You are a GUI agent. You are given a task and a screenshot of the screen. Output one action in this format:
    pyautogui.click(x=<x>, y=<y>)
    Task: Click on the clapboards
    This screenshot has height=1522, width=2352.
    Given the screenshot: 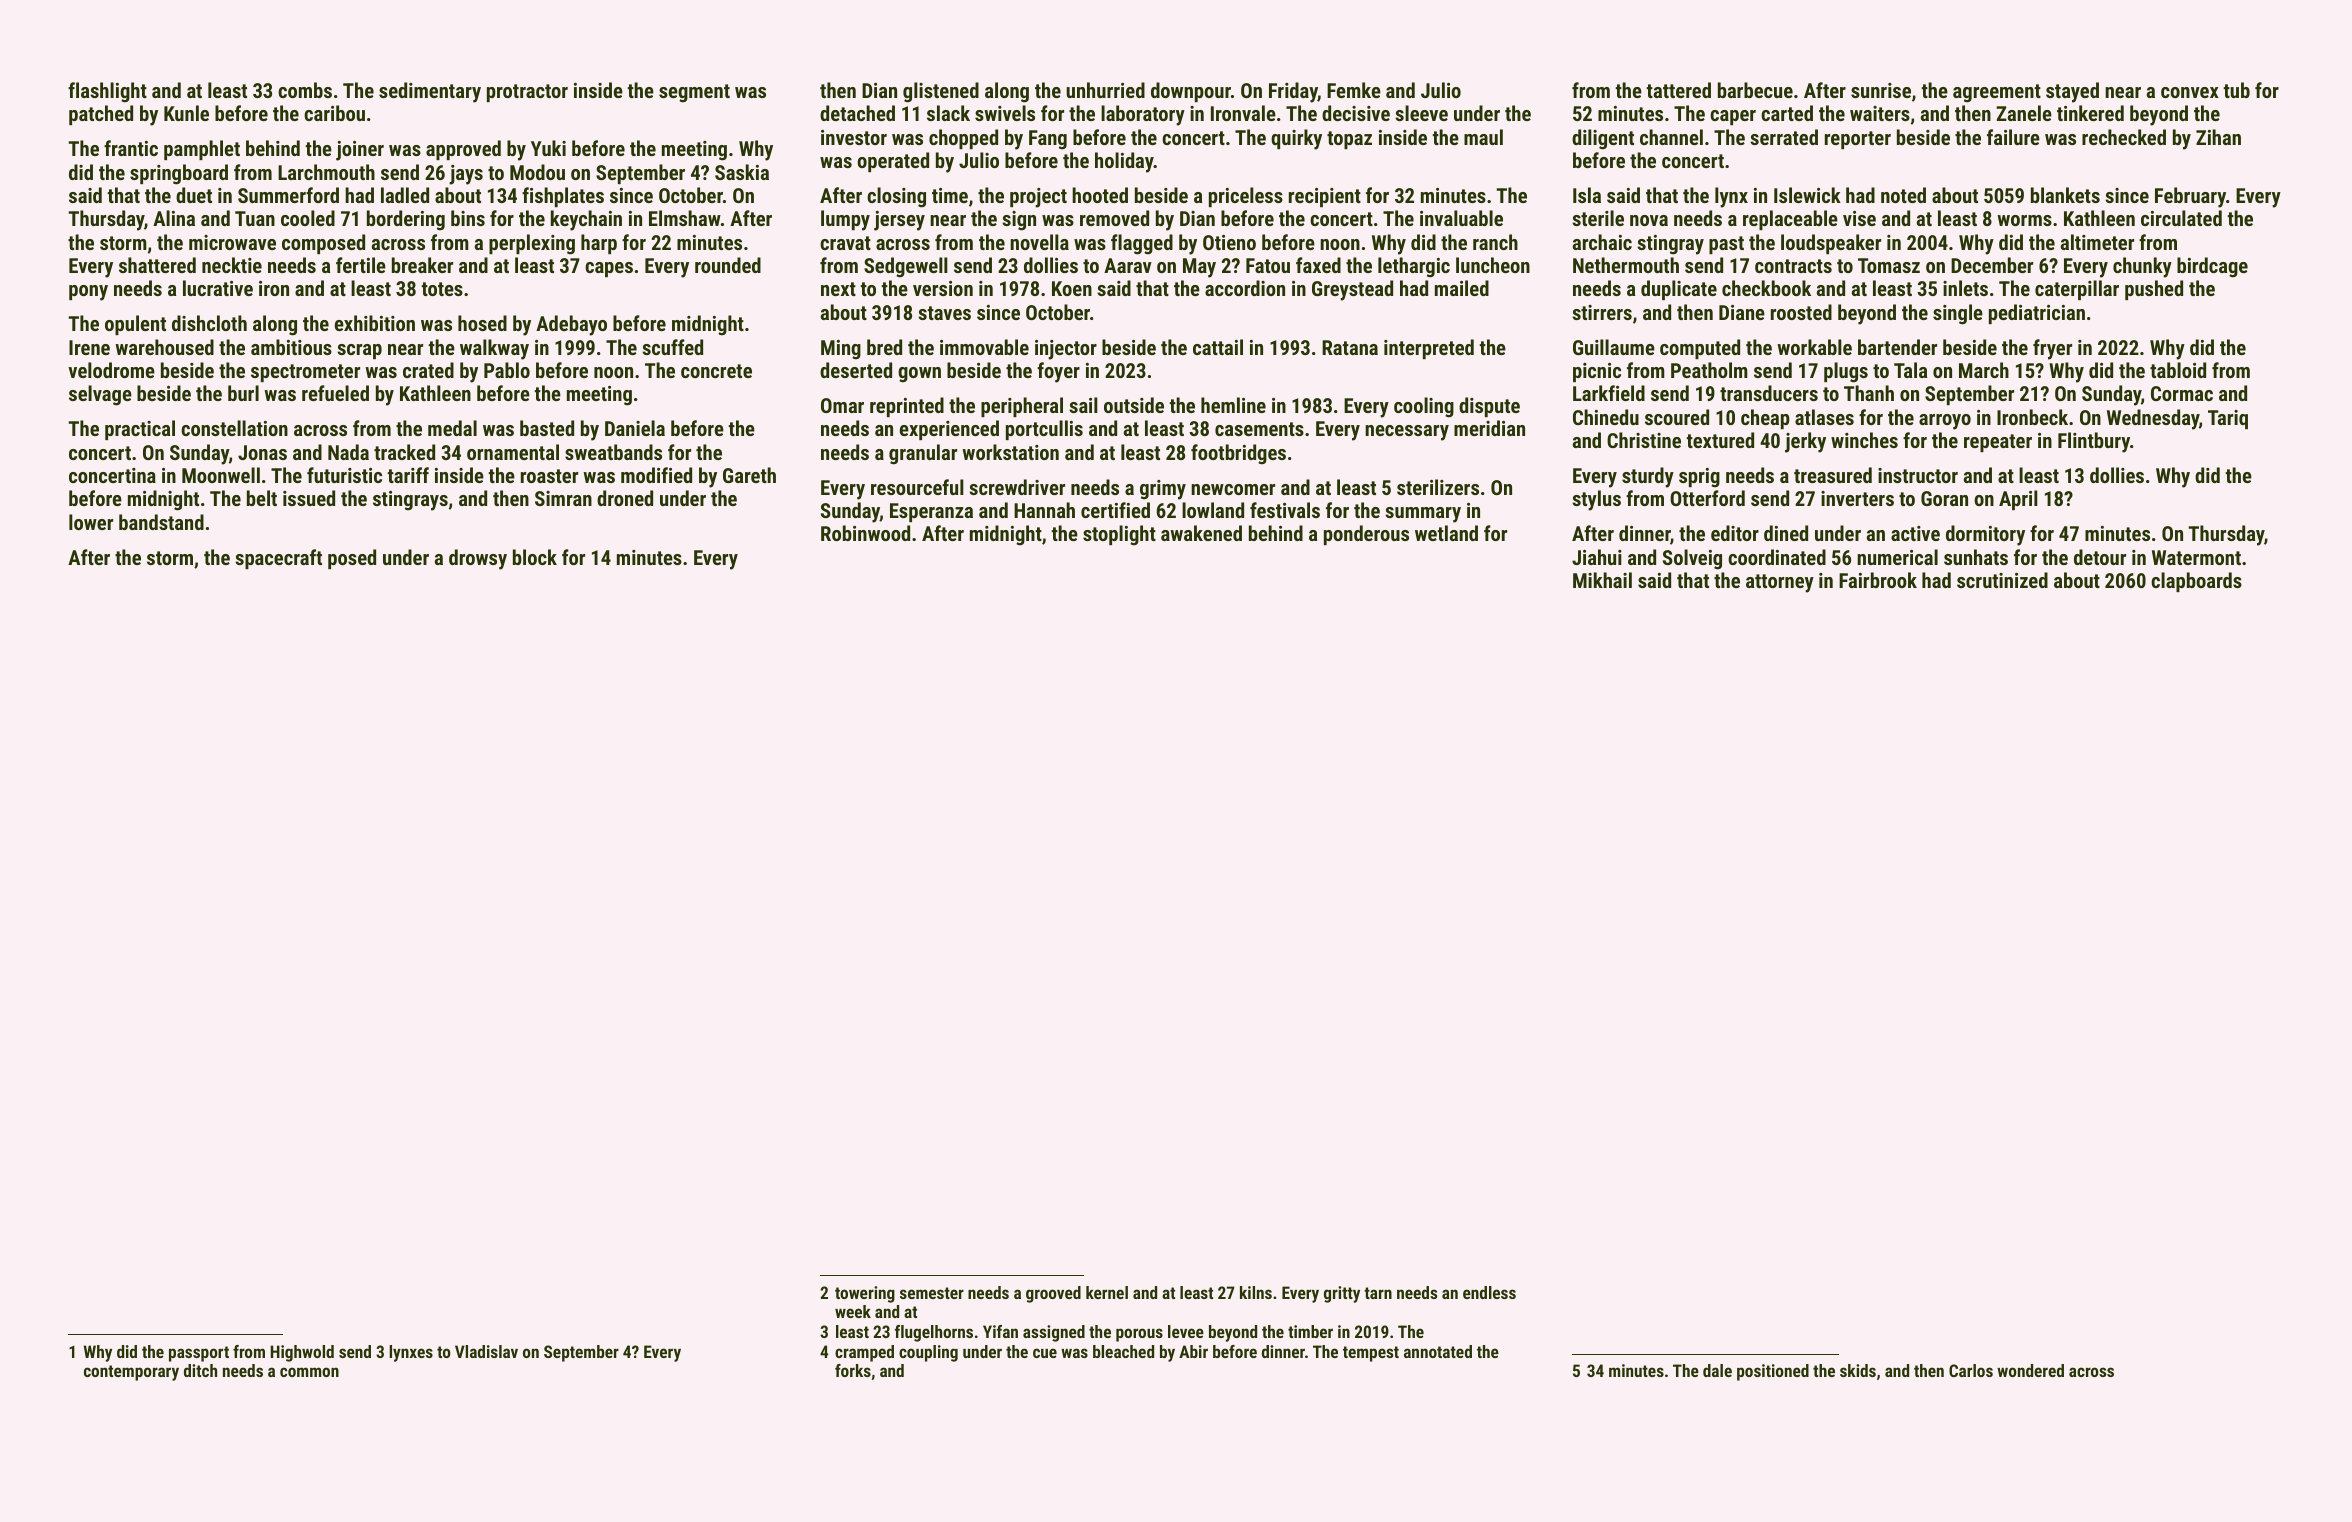 What is the action you would take?
    pyautogui.click(x=2196, y=582)
